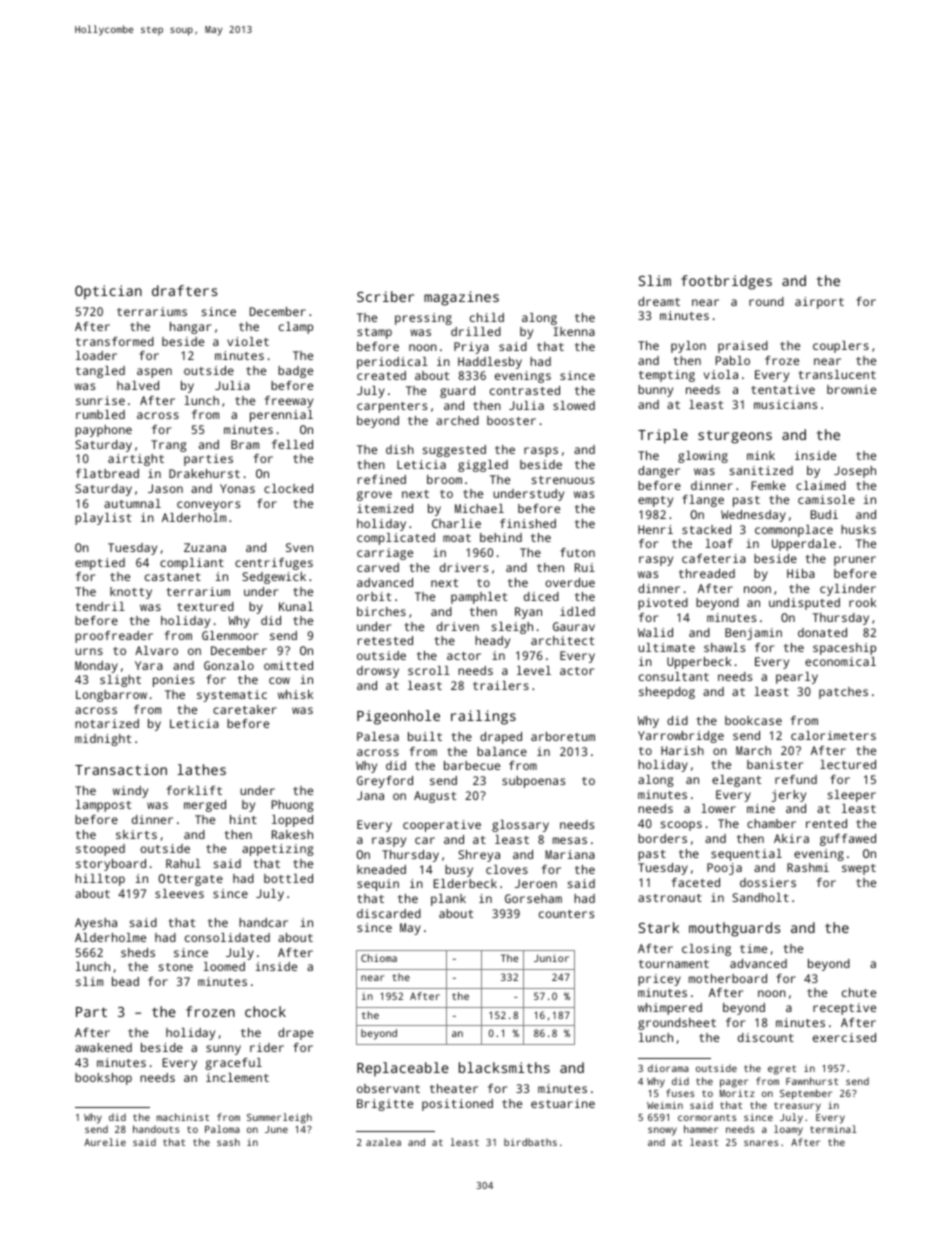 This document has width=952, height=1233. I want to click on pylon, so click(688, 347).
